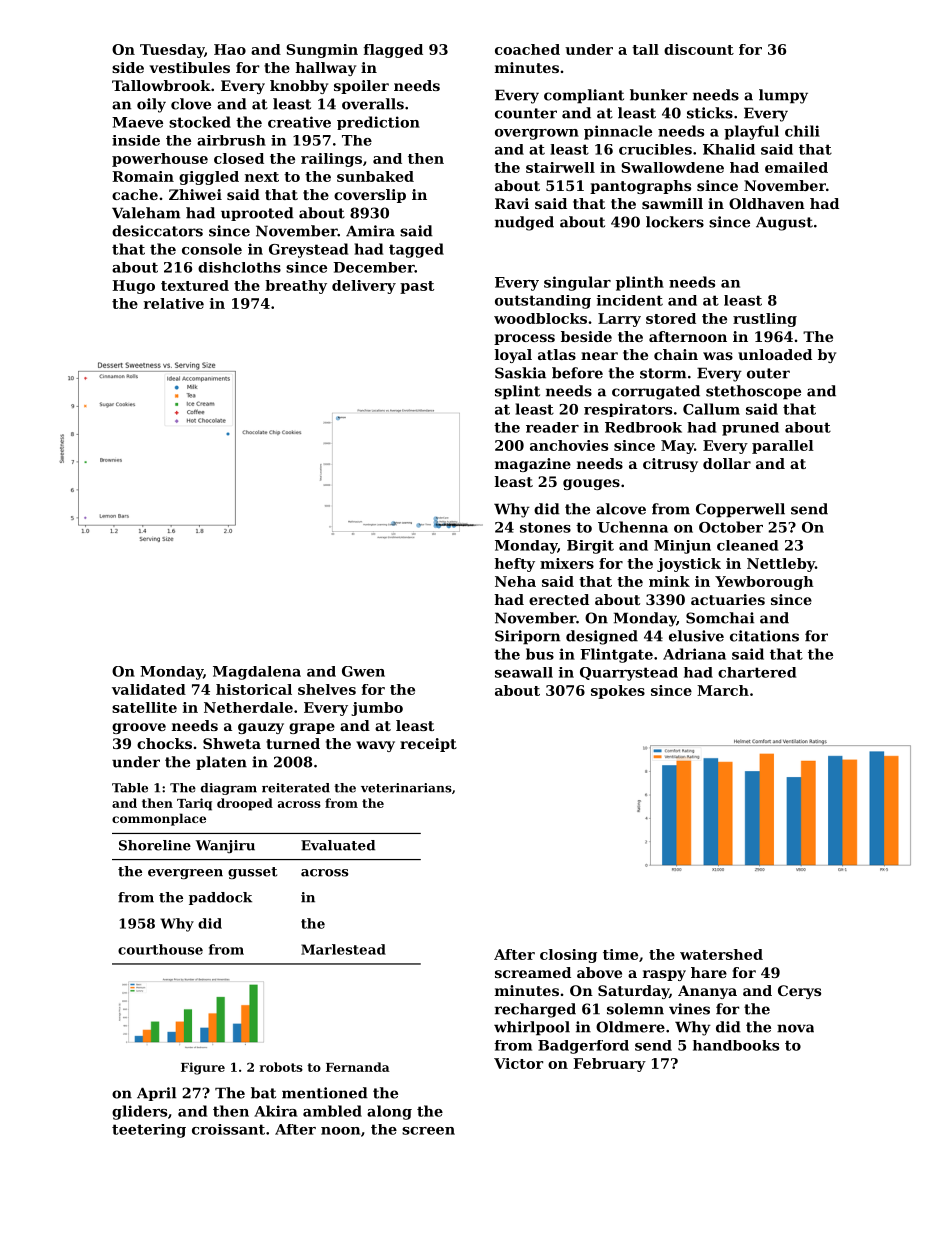 Image resolution: width=952 pixels, height=1233 pixels. What do you see at coordinates (545, 527) in the page?
I see `stones` at bounding box center [545, 527].
